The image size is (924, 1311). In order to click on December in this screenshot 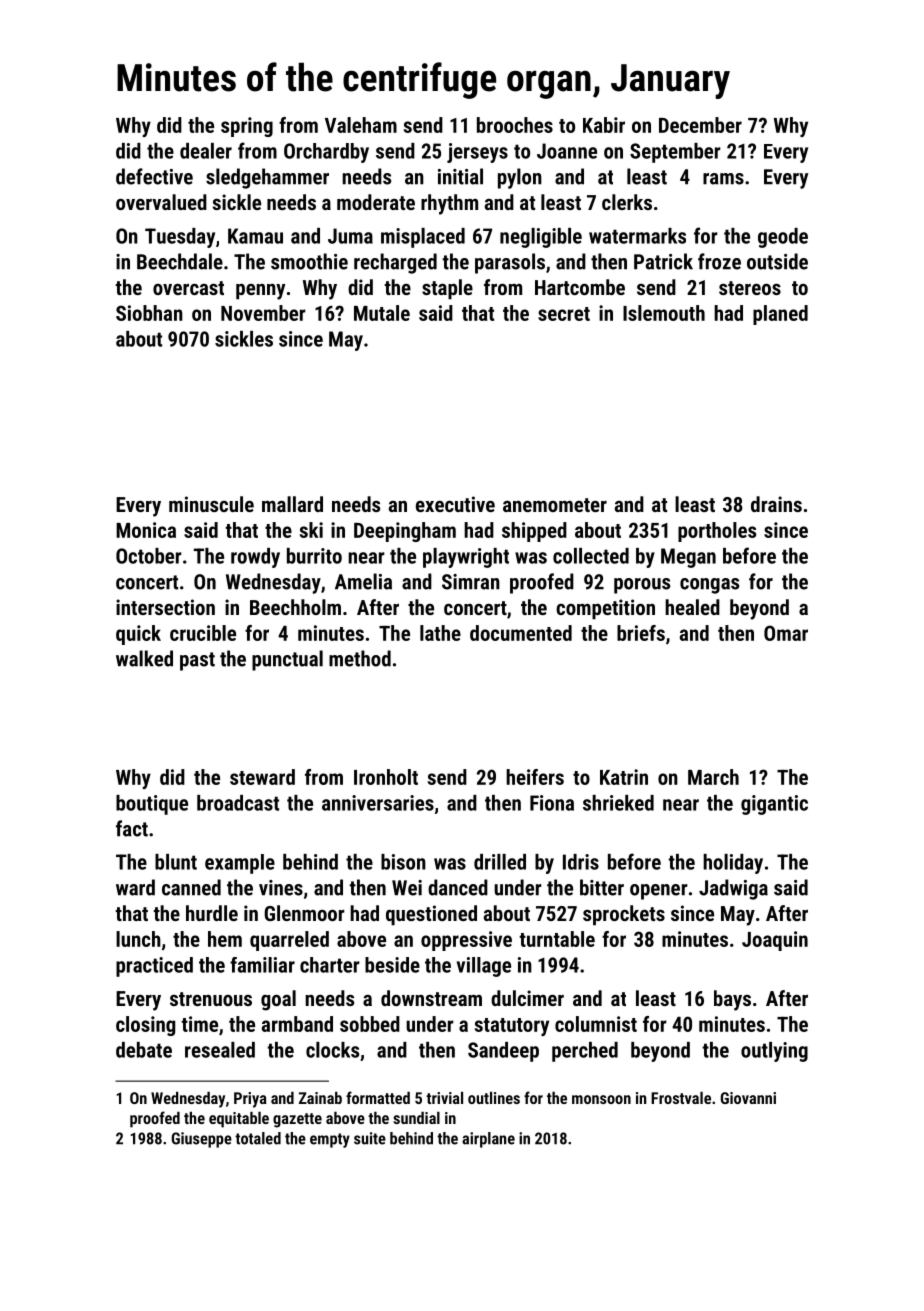, I will do `click(700, 125)`.
